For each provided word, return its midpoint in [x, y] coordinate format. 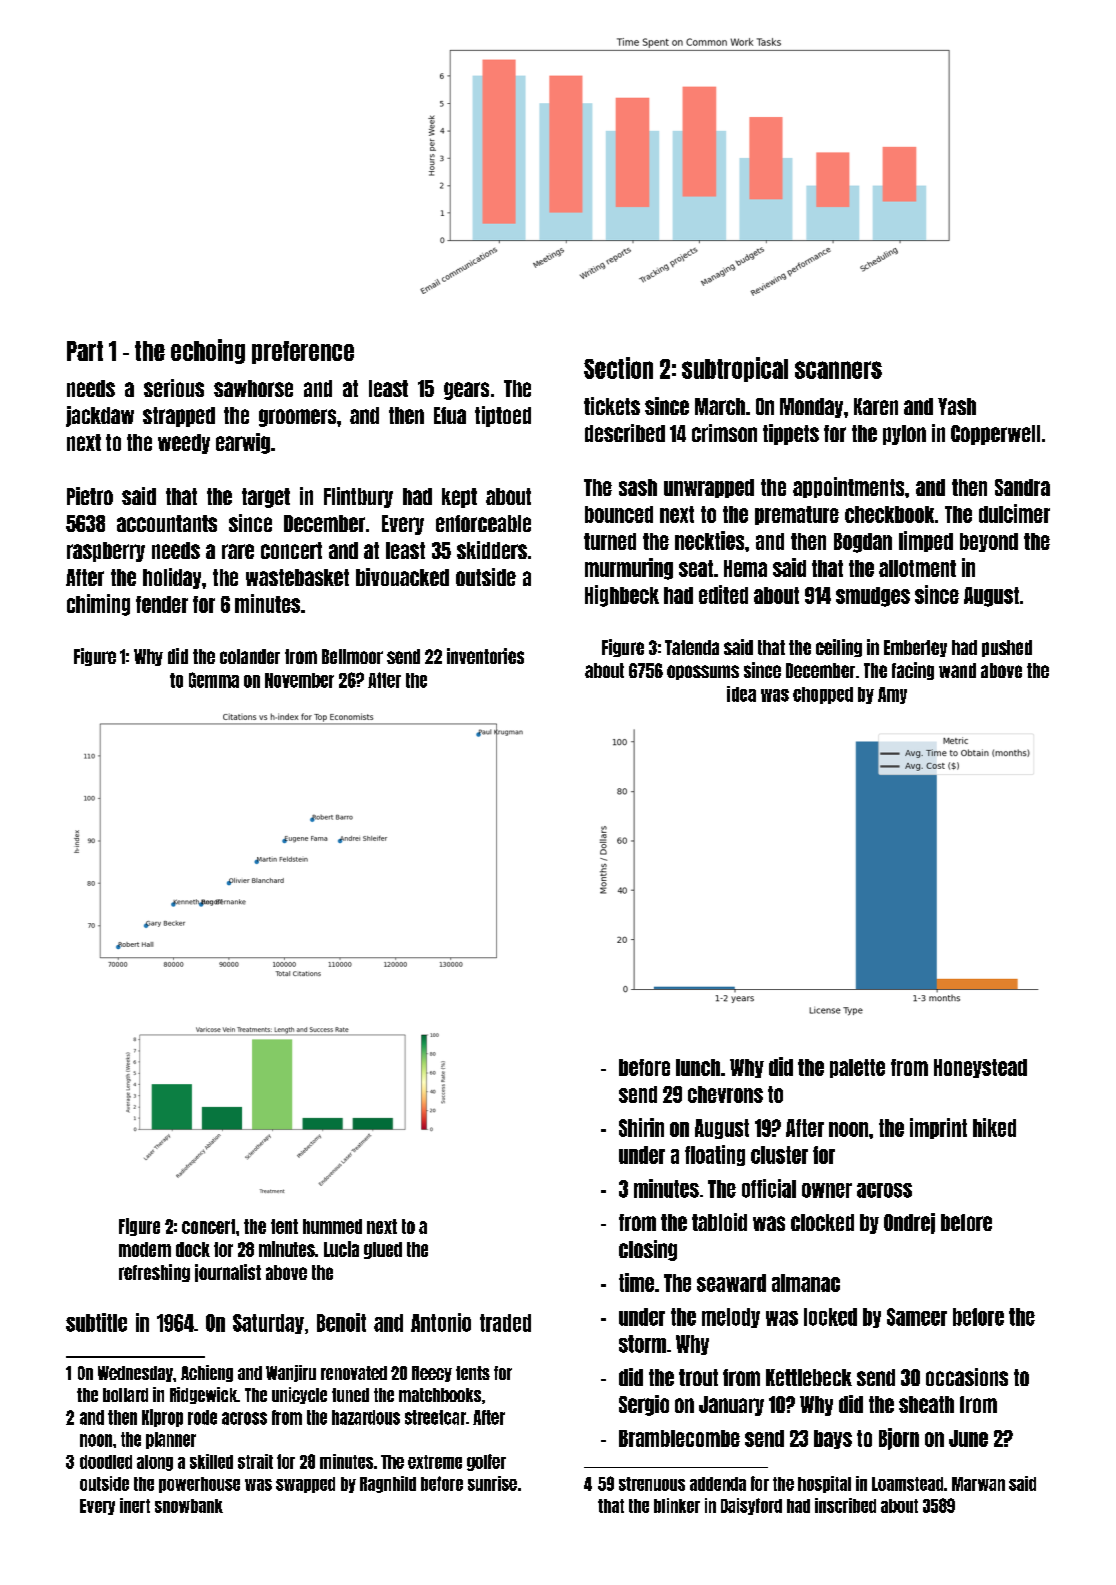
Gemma [214, 680]
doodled [106, 1462]
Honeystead [980, 1068]
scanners [838, 370]
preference [303, 352]
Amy [892, 695]
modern [145, 1249]
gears [466, 391]
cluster [779, 1155]
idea [741, 694]
